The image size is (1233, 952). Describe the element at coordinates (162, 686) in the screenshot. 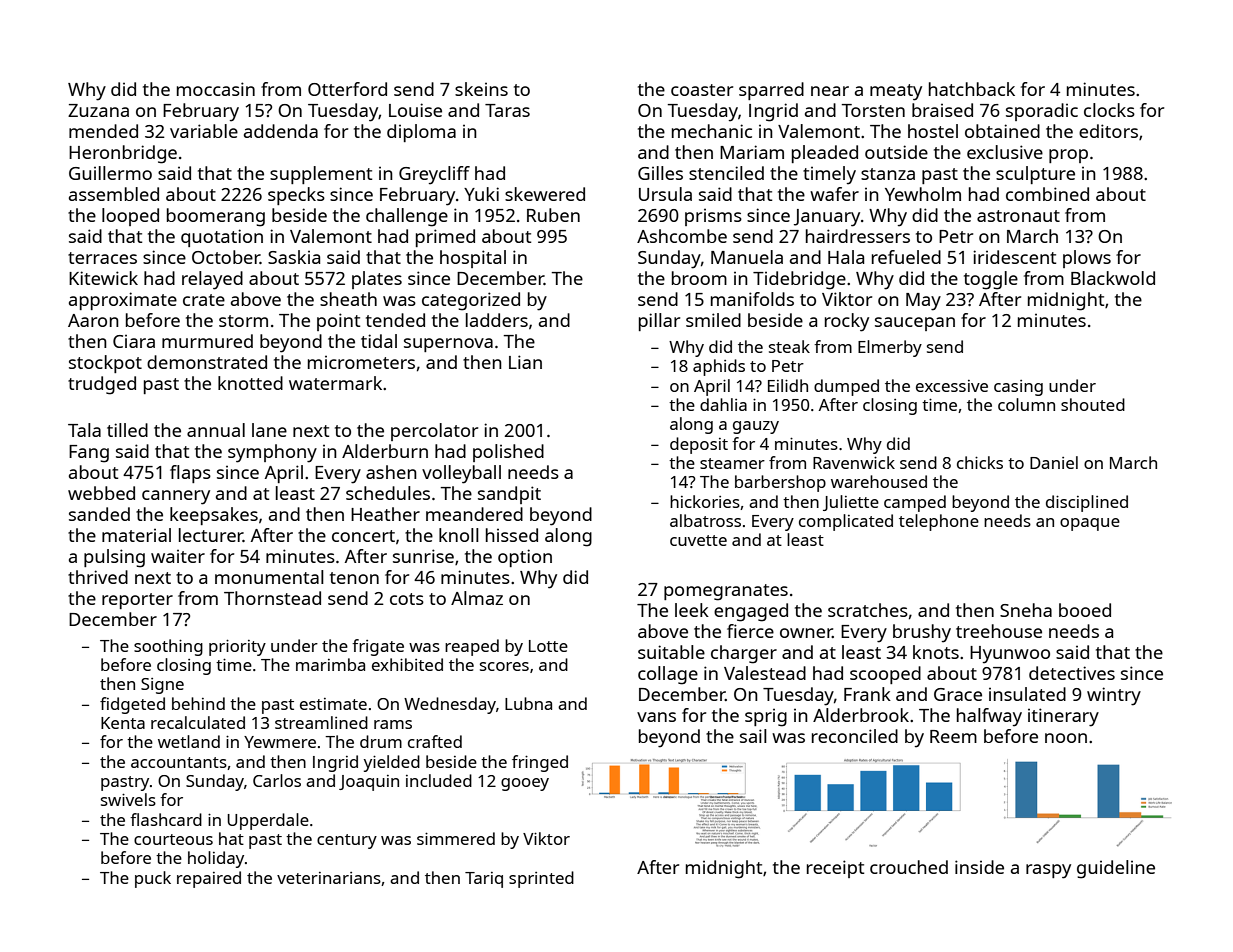

I see `Signe` at that location.
